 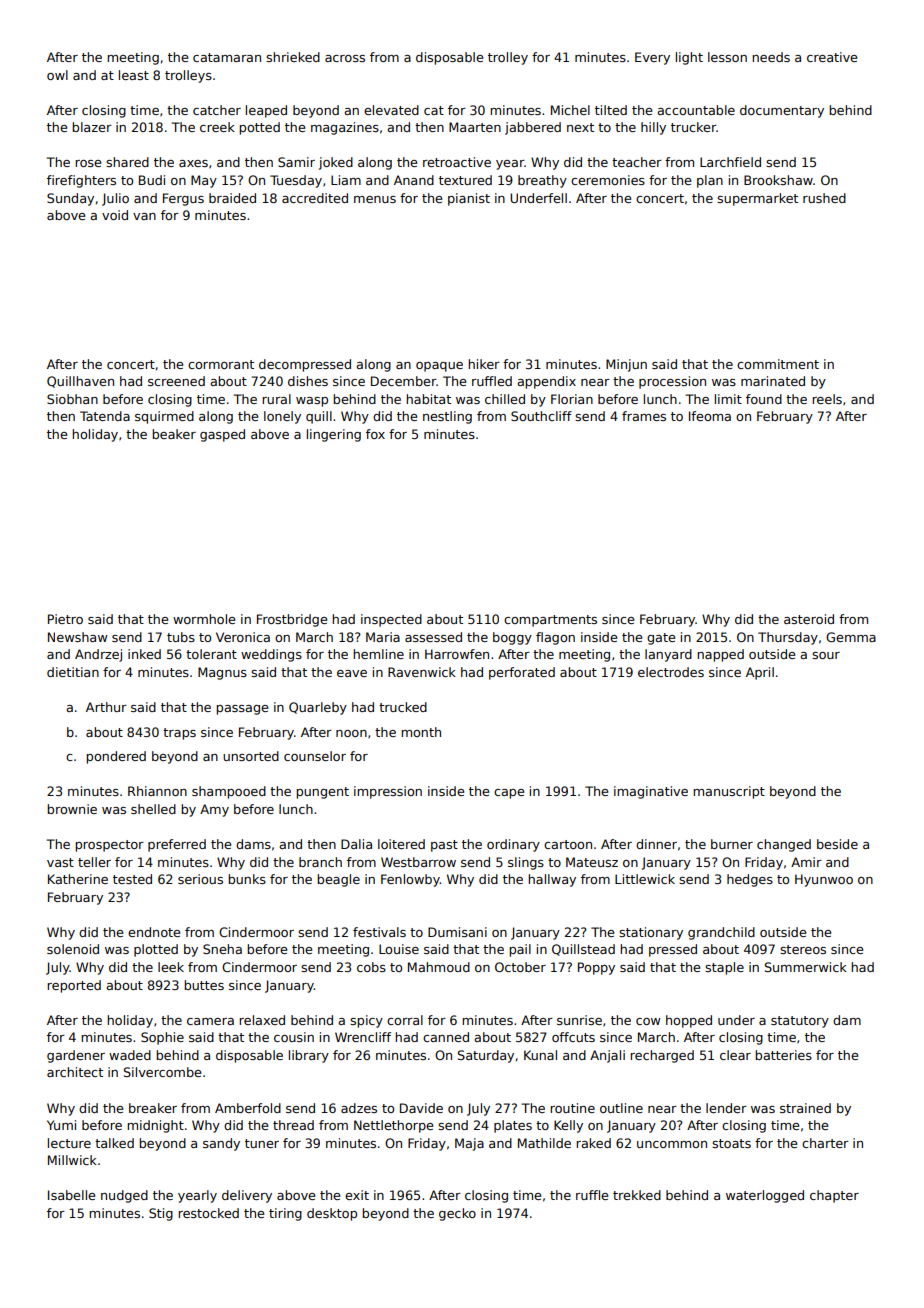 What do you see at coordinates (447, 417) in the page?
I see `nestling` at bounding box center [447, 417].
